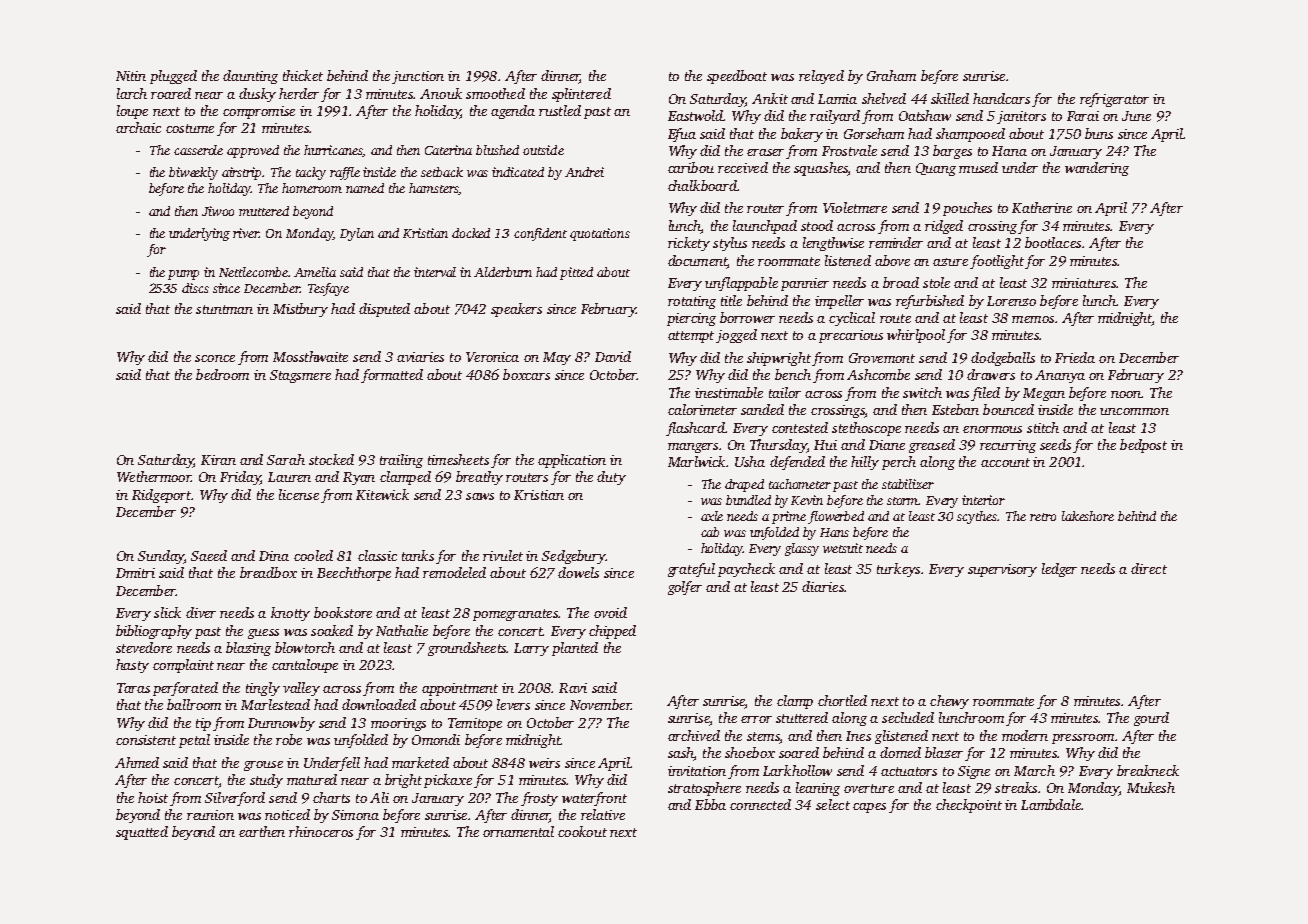  Describe the element at coordinates (183, 275) in the document. I see `pump` at that location.
